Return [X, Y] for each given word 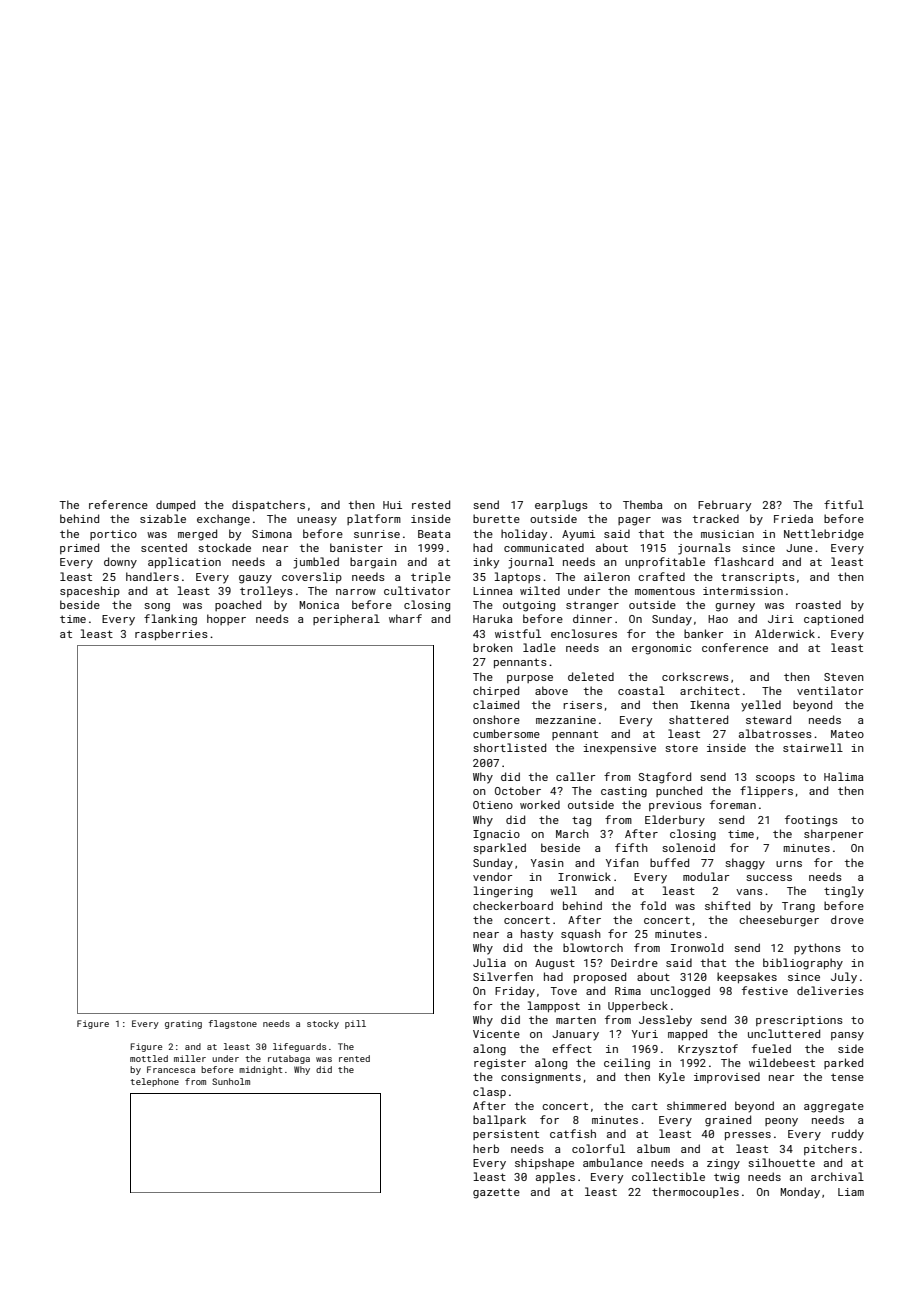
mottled [149, 1058]
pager [634, 521]
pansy [847, 1036]
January [575, 1035]
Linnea [492, 591]
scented [164, 547]
